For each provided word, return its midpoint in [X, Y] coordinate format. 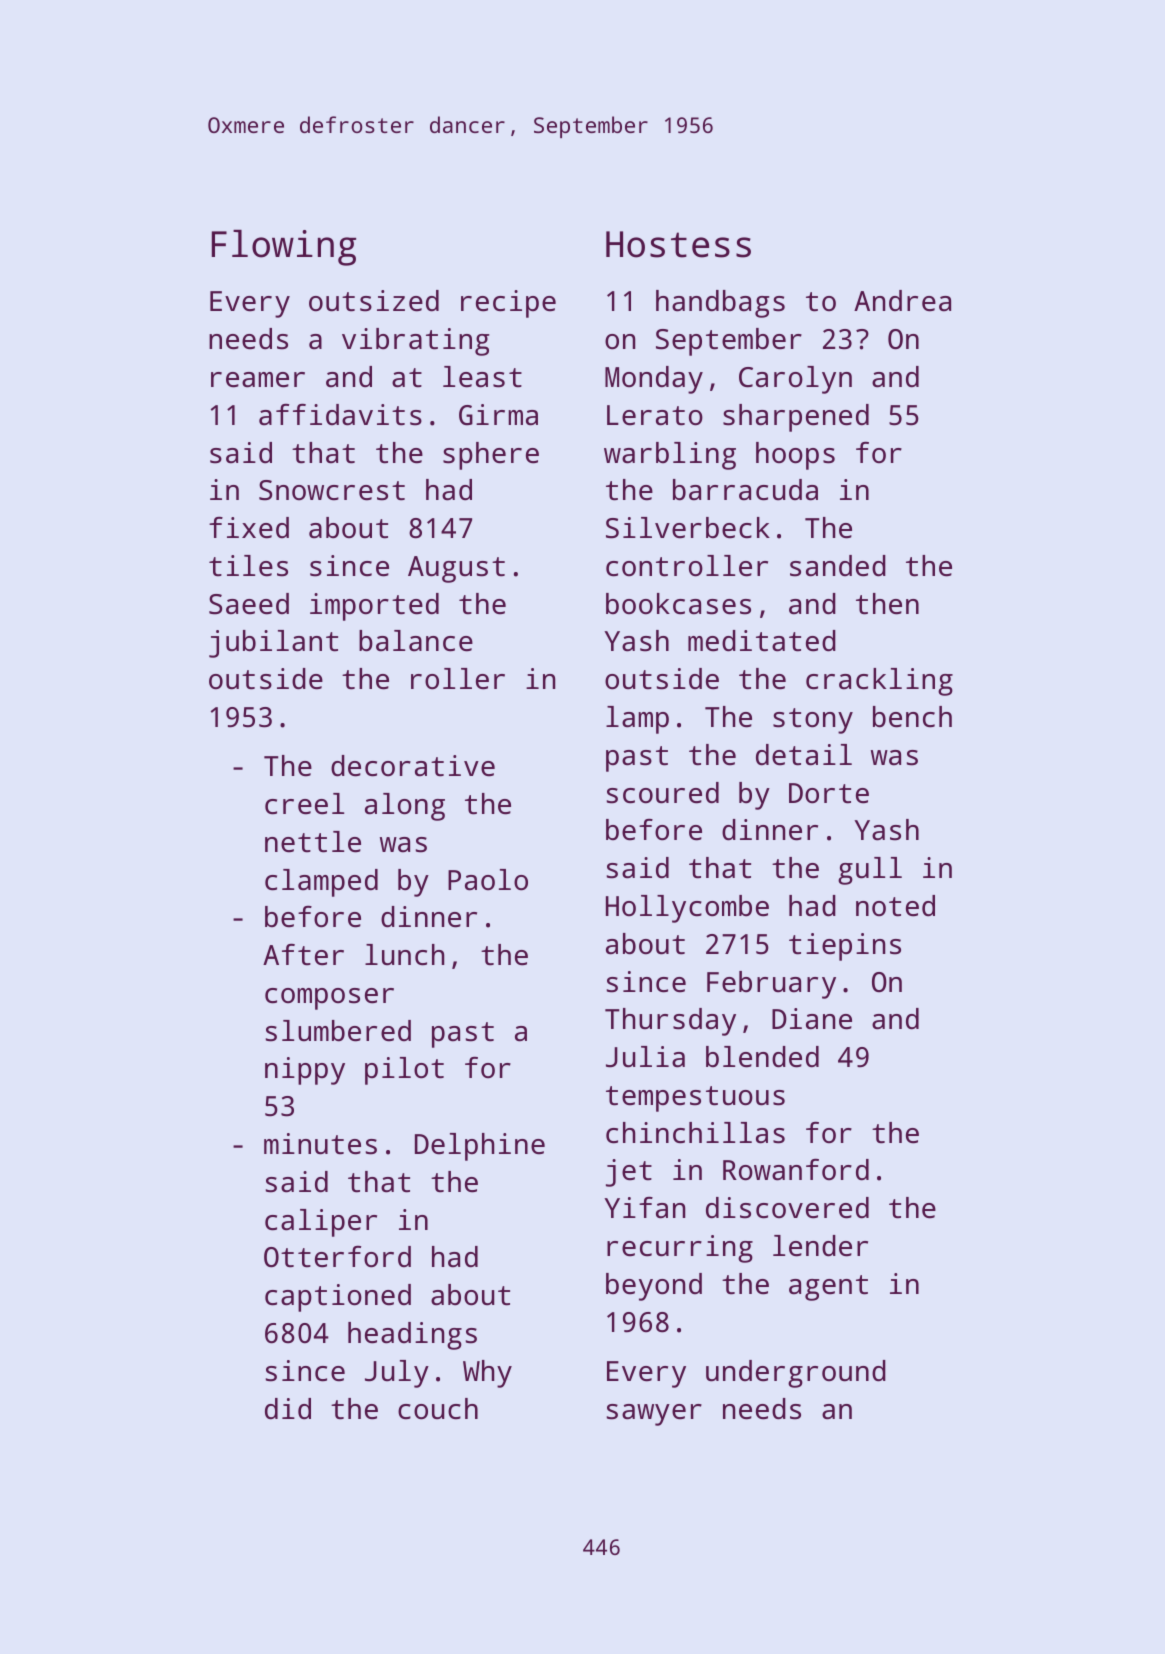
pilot [404, 1071]
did [288, 1409]
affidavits [340, 415]
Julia [645, 1057]
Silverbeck [688, 528]
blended [762, 1057]
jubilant [273, 644]
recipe [508, 304]
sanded [838, 566]
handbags [720, 304]
